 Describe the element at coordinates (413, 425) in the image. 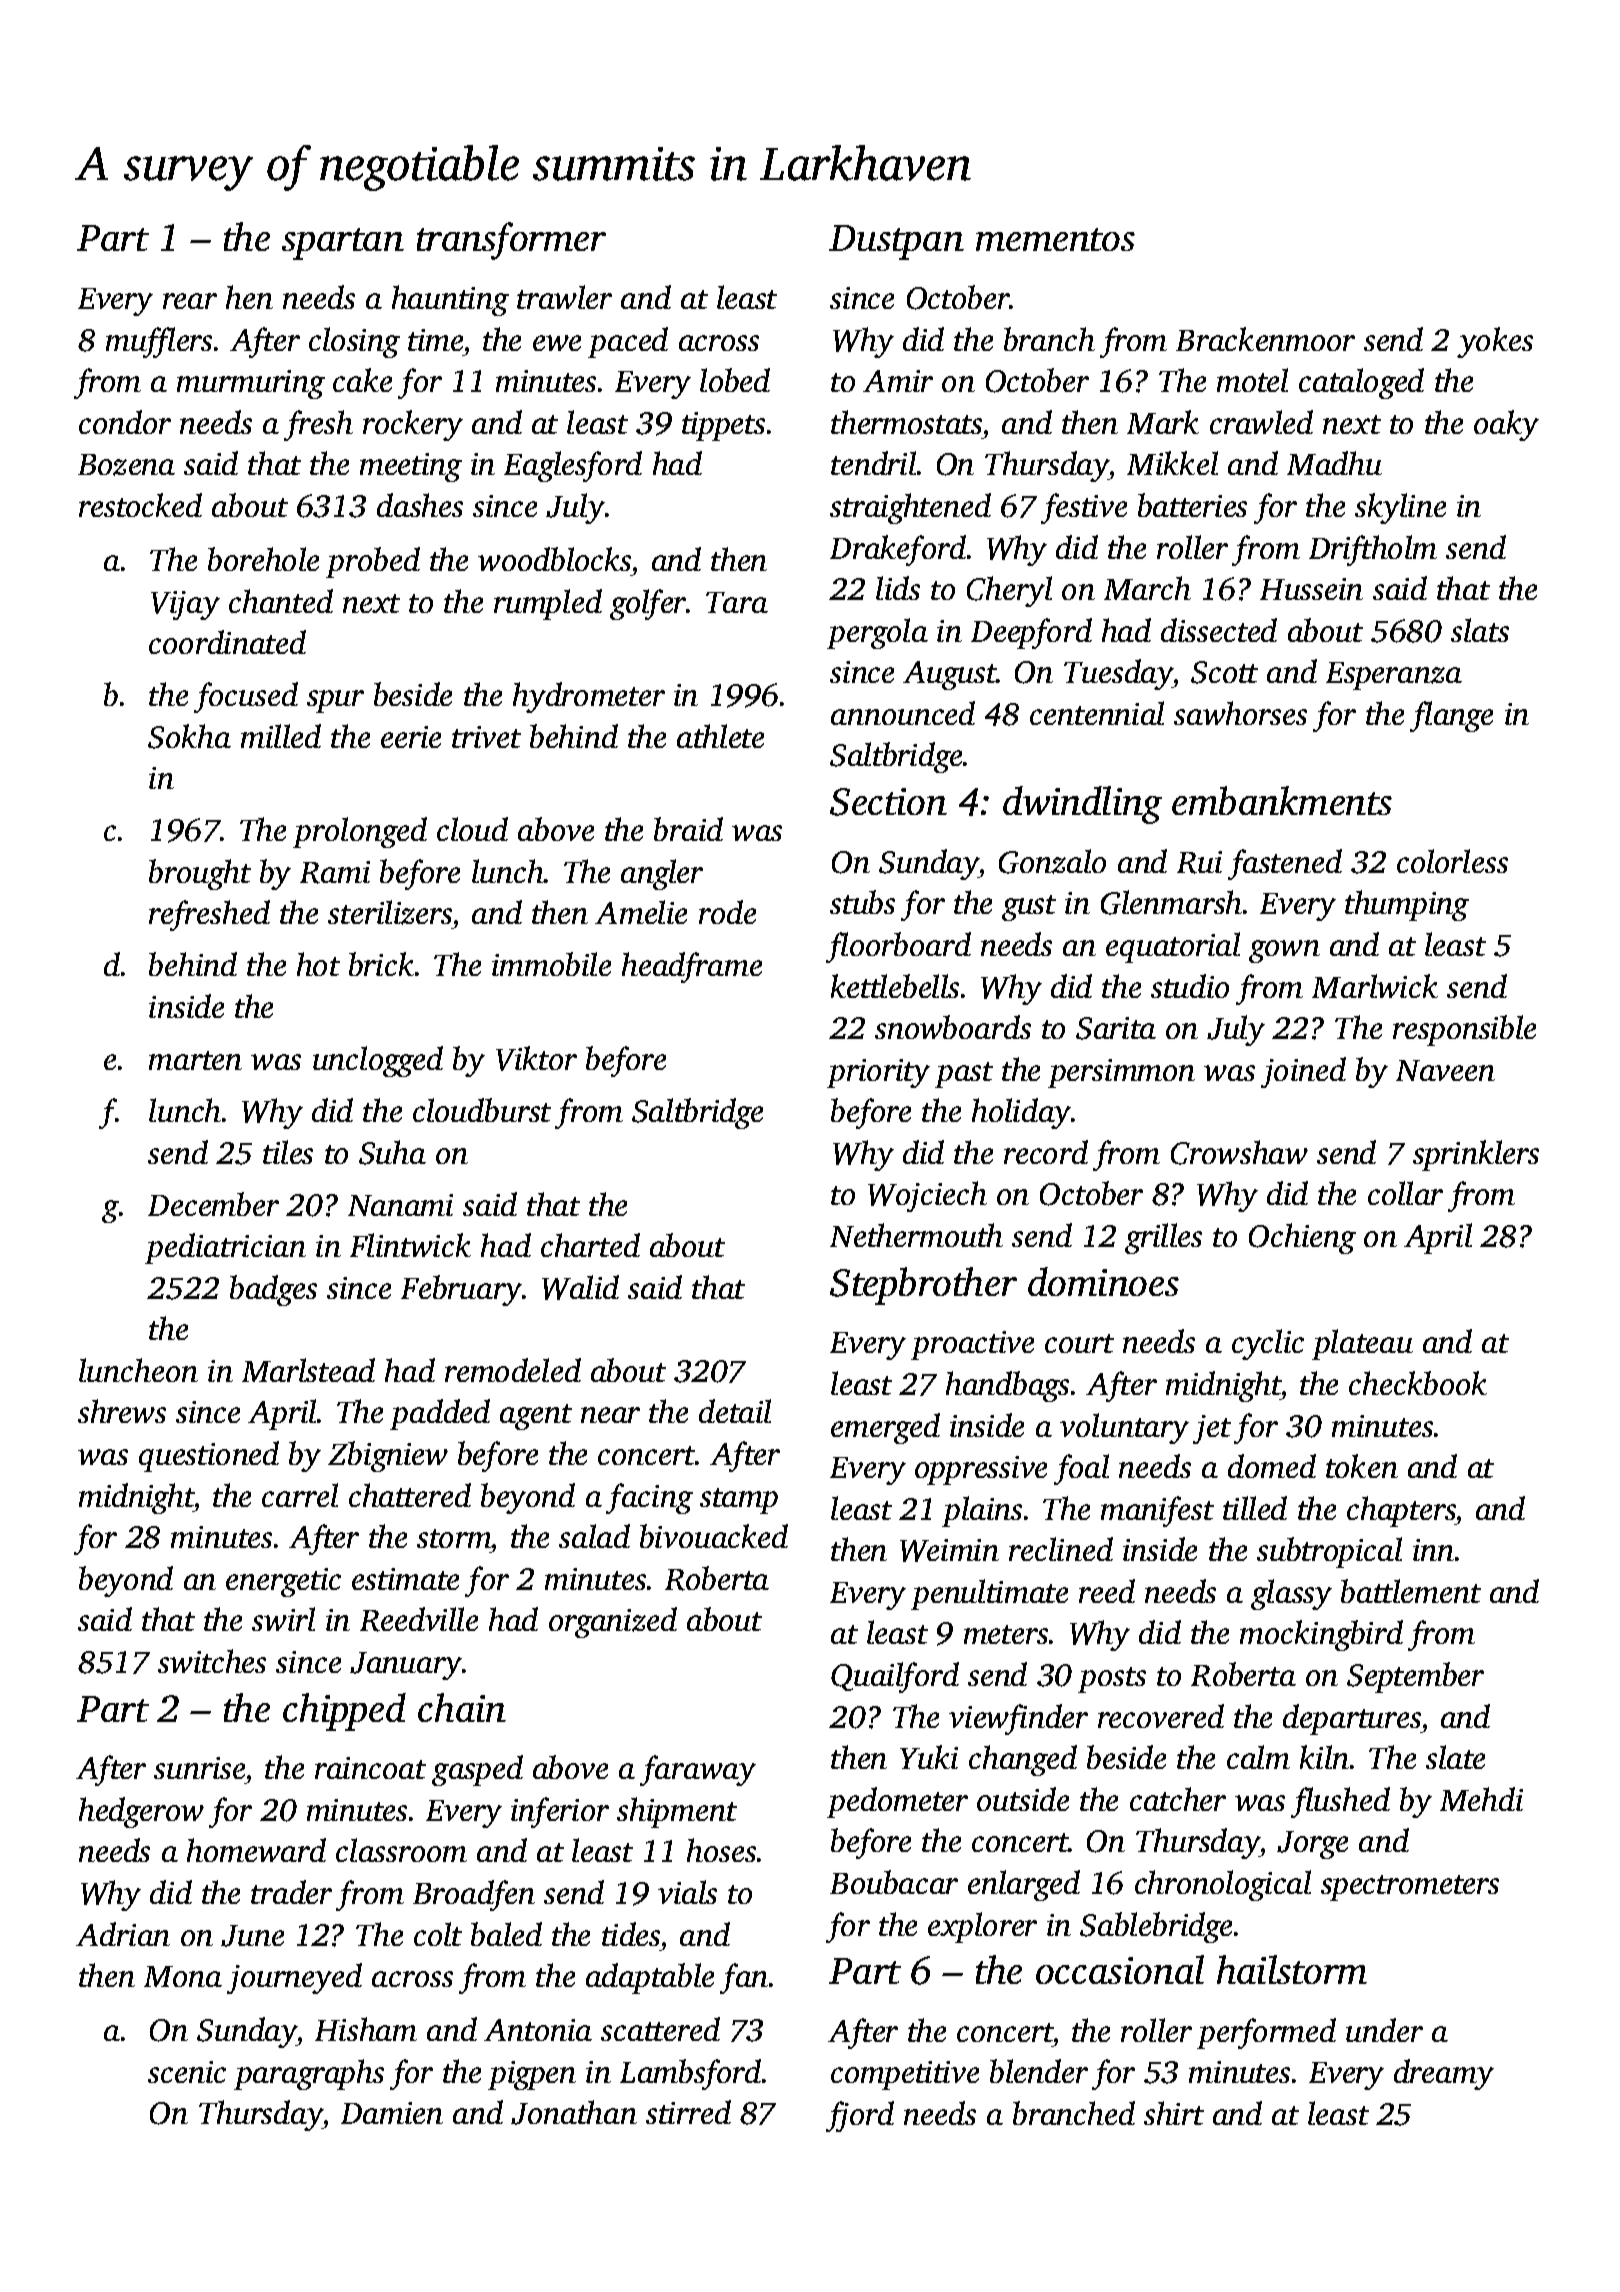

I see `rockery` at that location.
